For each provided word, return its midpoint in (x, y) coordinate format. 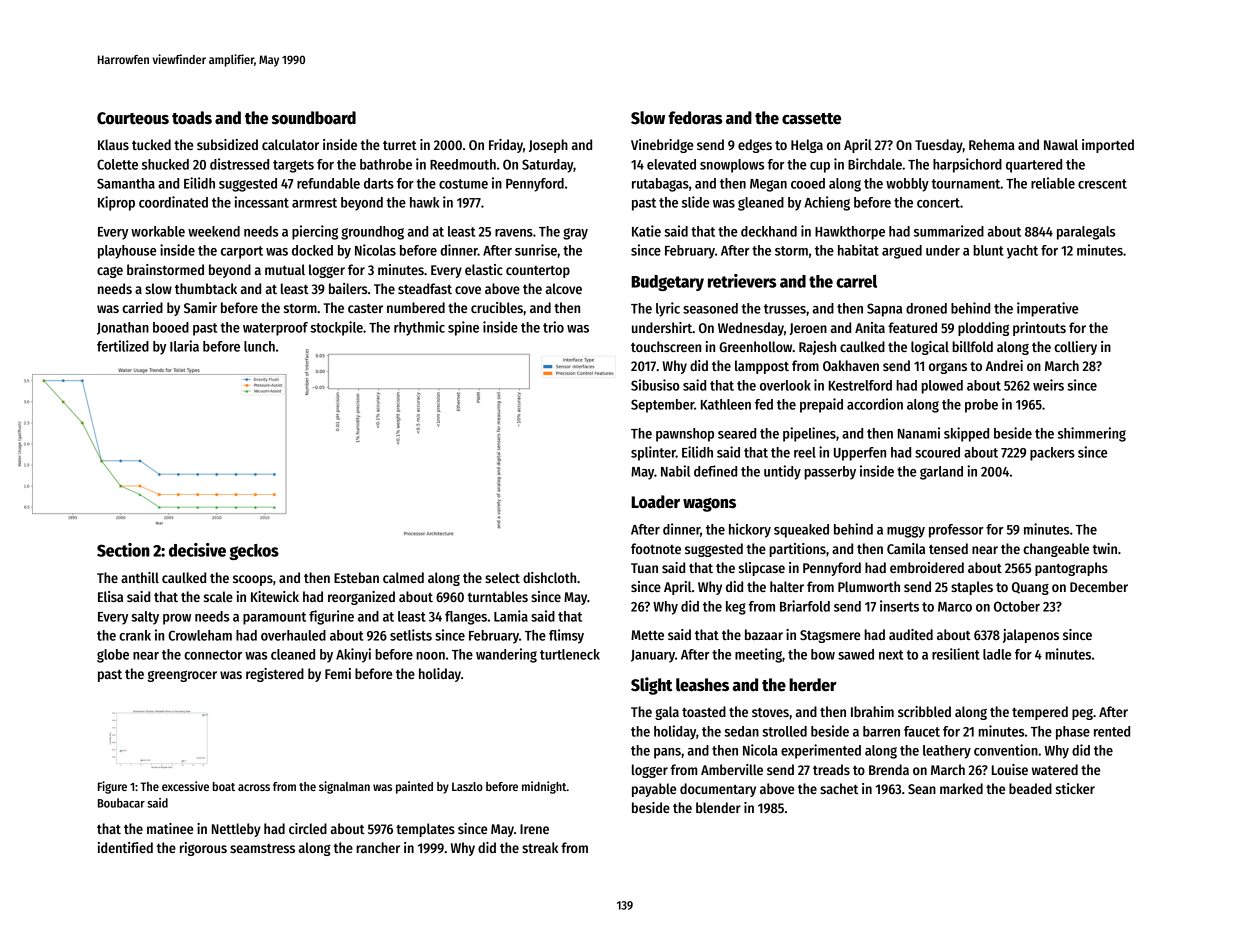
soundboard (314, 118)
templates (425, 830)
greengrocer (182, 676)
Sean (922, 789)
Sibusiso (655, 385)
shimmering (1092, 434)
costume (463, 184)
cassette (811, 119)
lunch (259, 346)
